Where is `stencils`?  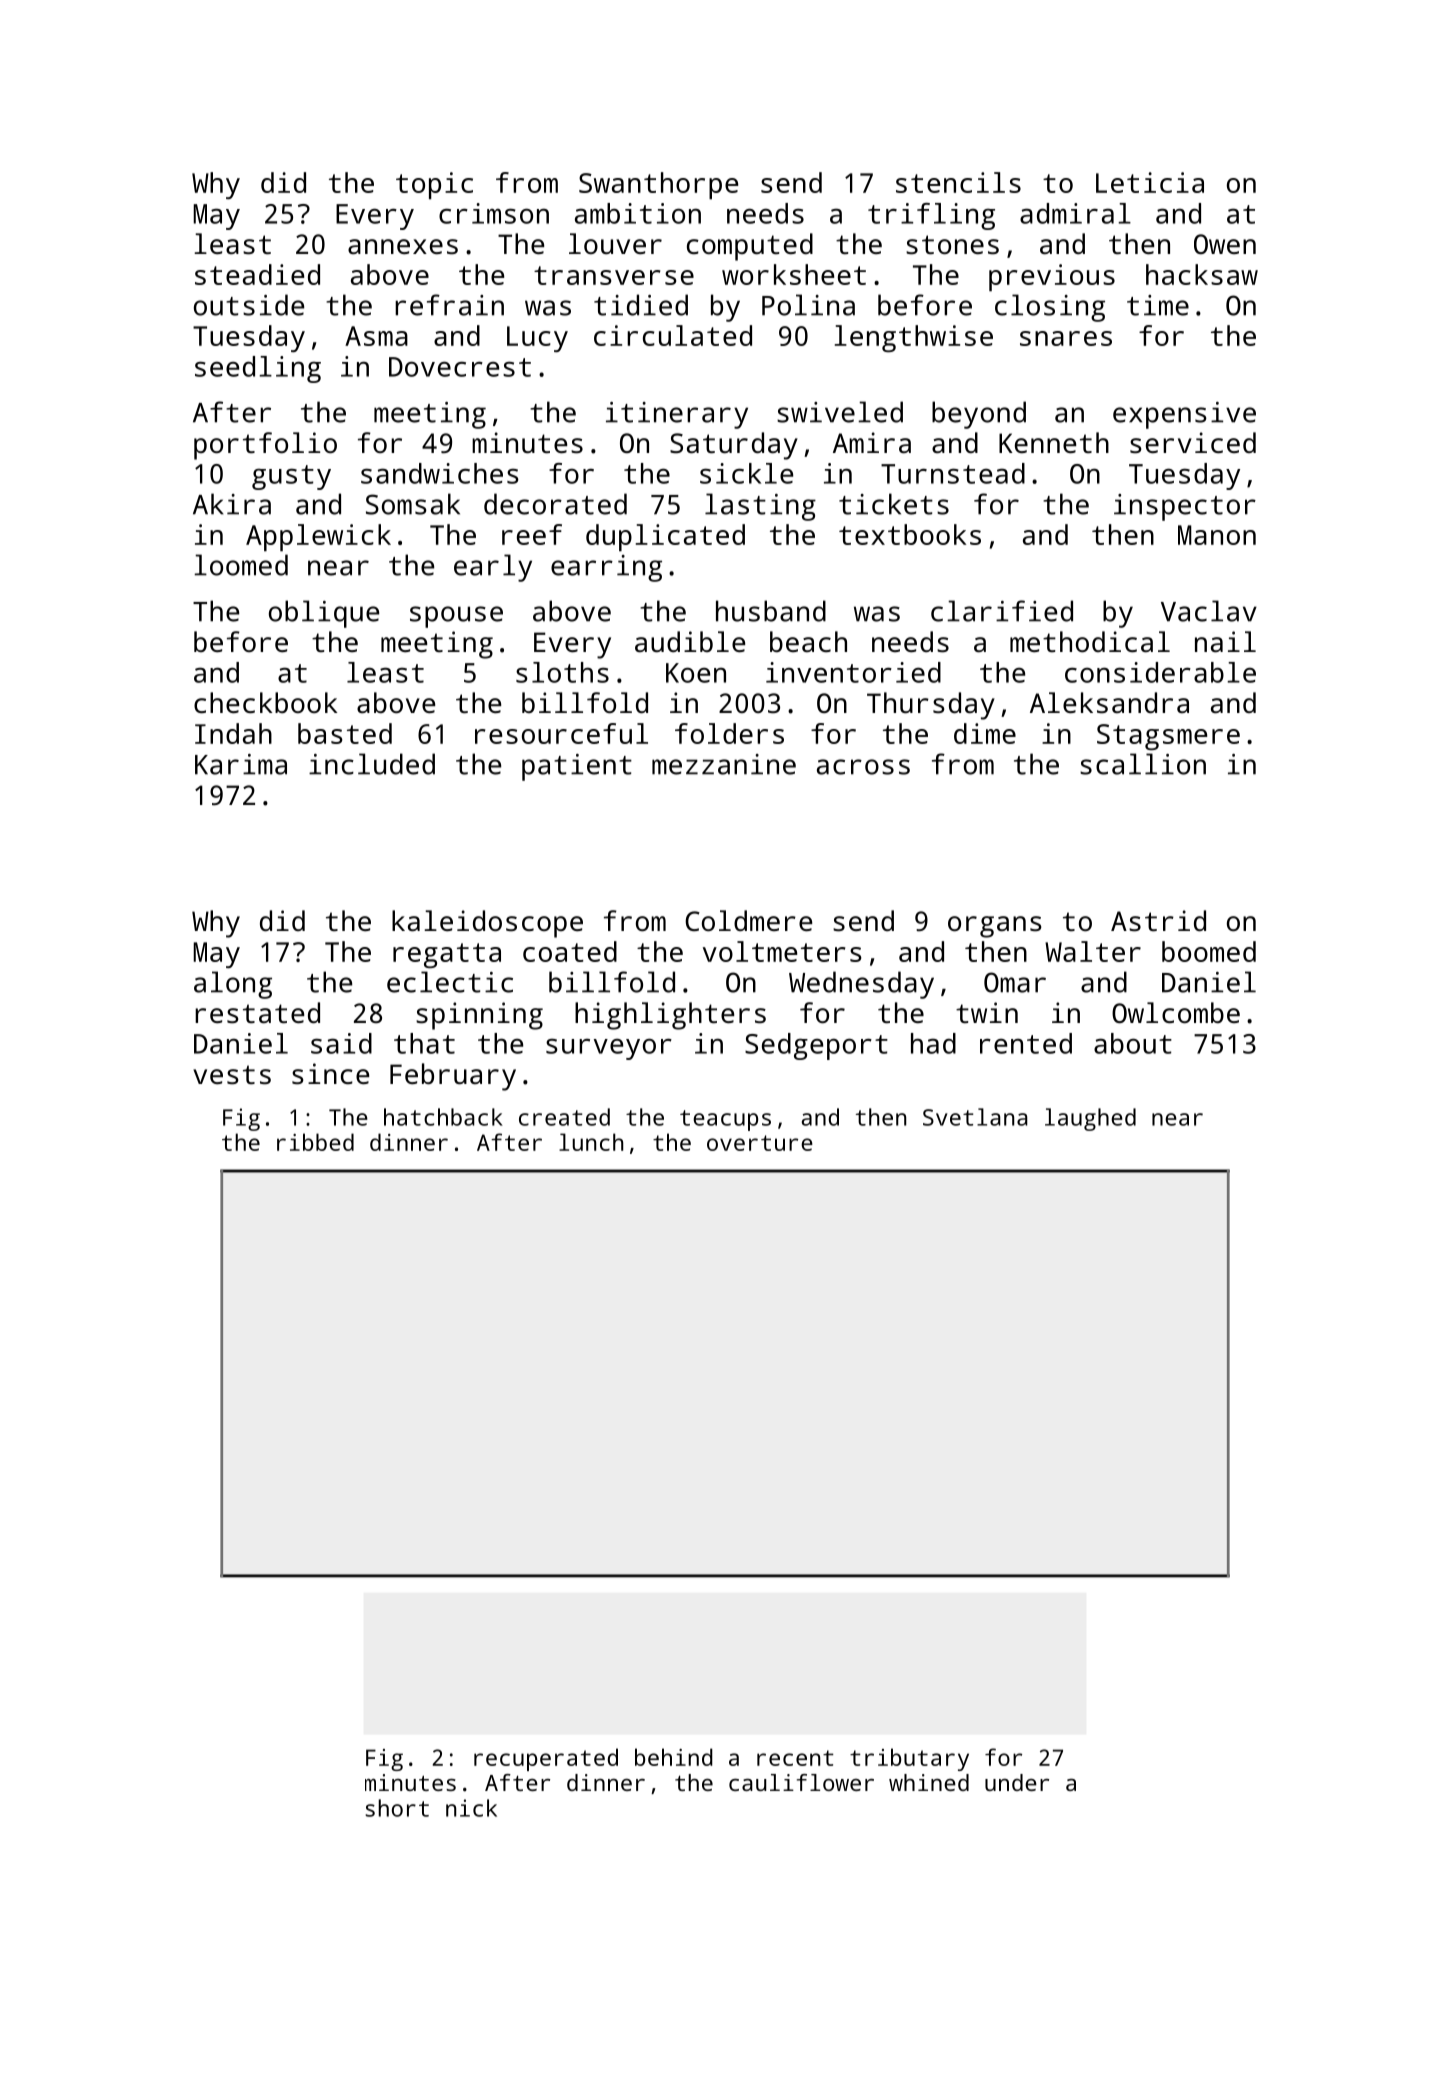 stencils is located at coordinates (958, 182).
